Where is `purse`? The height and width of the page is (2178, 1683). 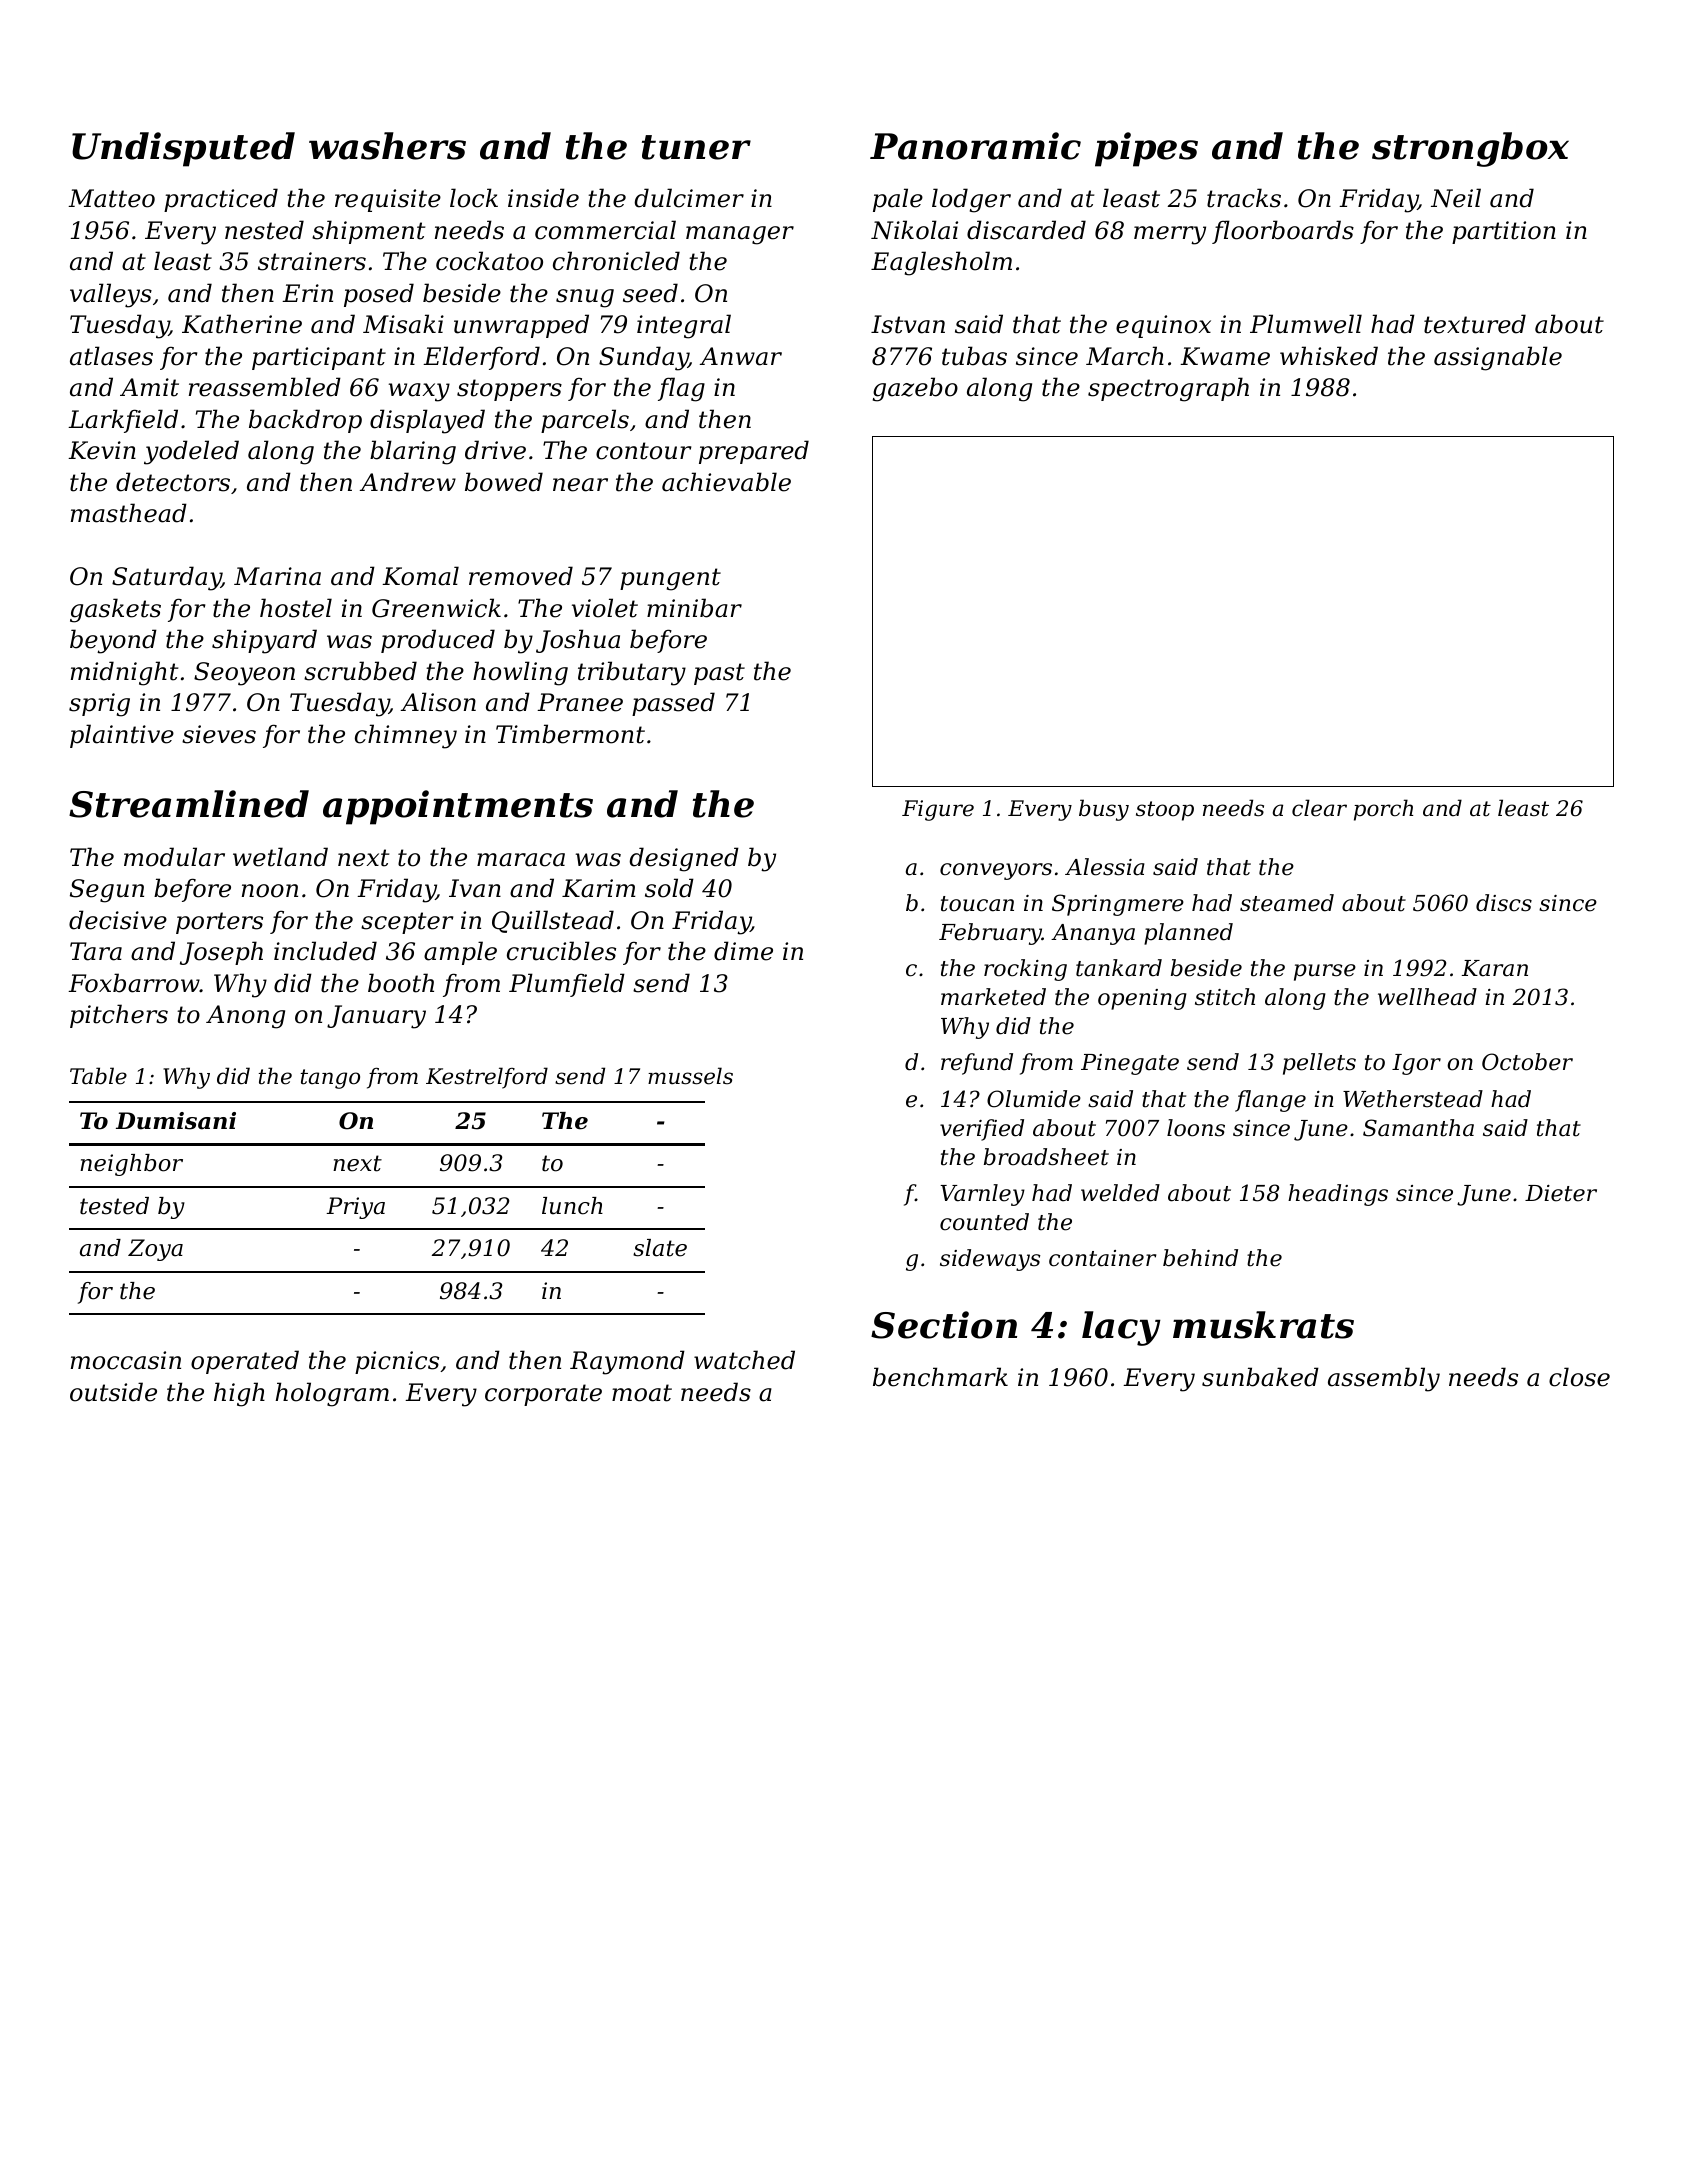 purse is located at coordinates (1325, 972).
